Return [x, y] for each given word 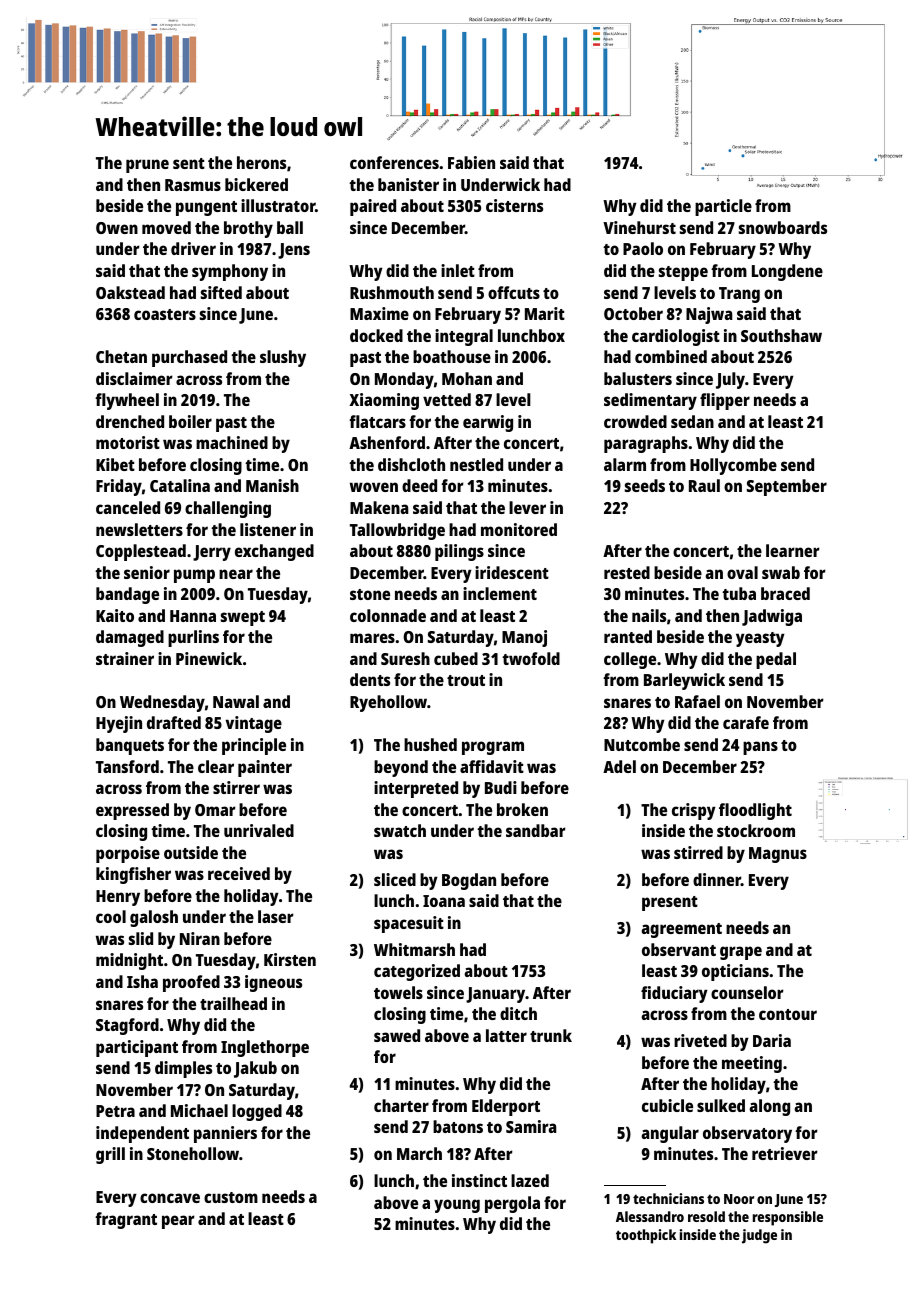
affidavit [492, 766]
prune [147, 166]
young [457, 1206]
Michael [199, 1110]
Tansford [127, 766]
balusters [638, 378]
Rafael [697, 701]
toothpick [646, 1236]
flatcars [377, 421]
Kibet [115, 464]
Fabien [471, 162]
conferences [394, 162]
